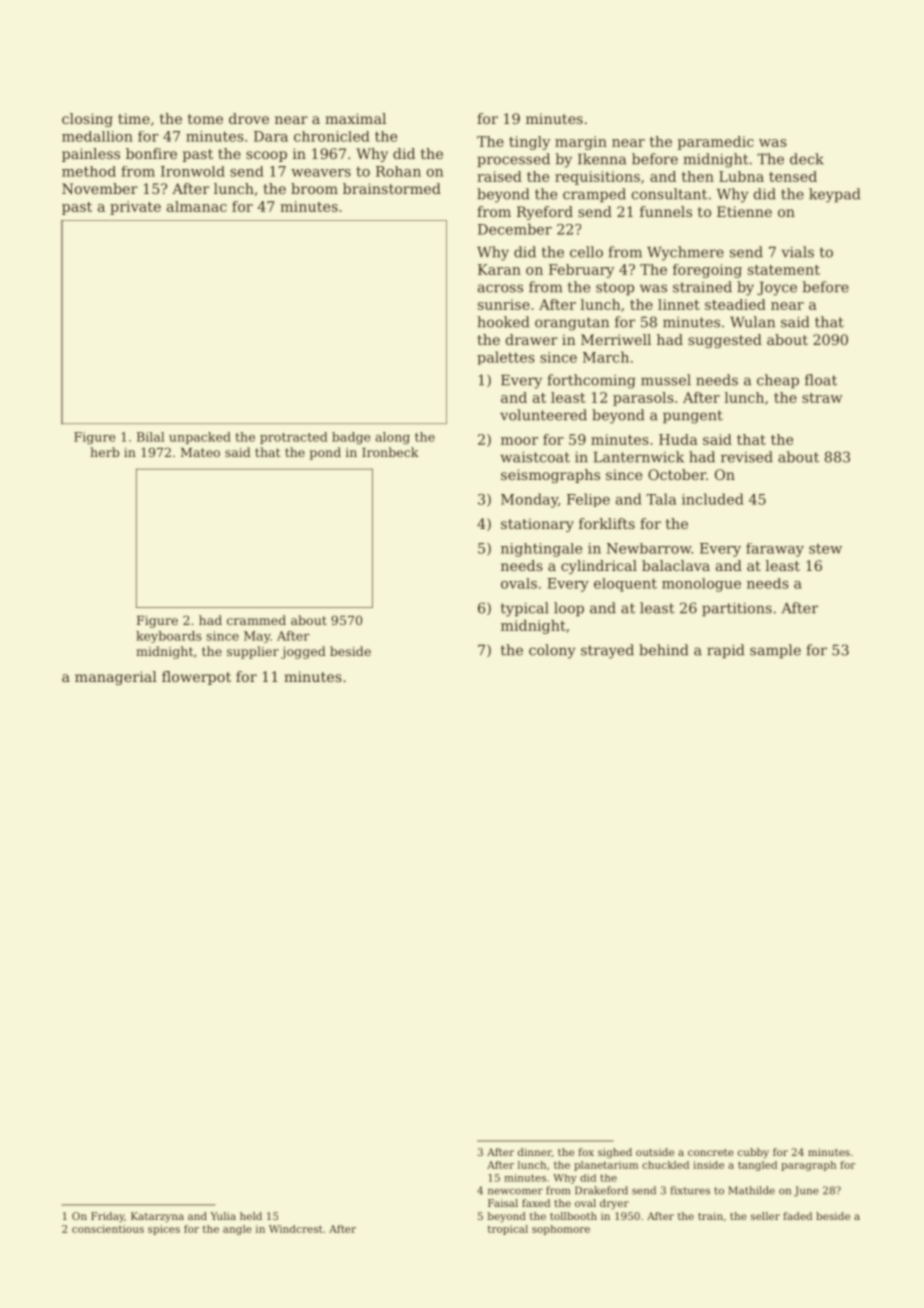  What do you see at coordinates (303, 652) in the document?
I see `jogged` at bounding box center [303, 652].
